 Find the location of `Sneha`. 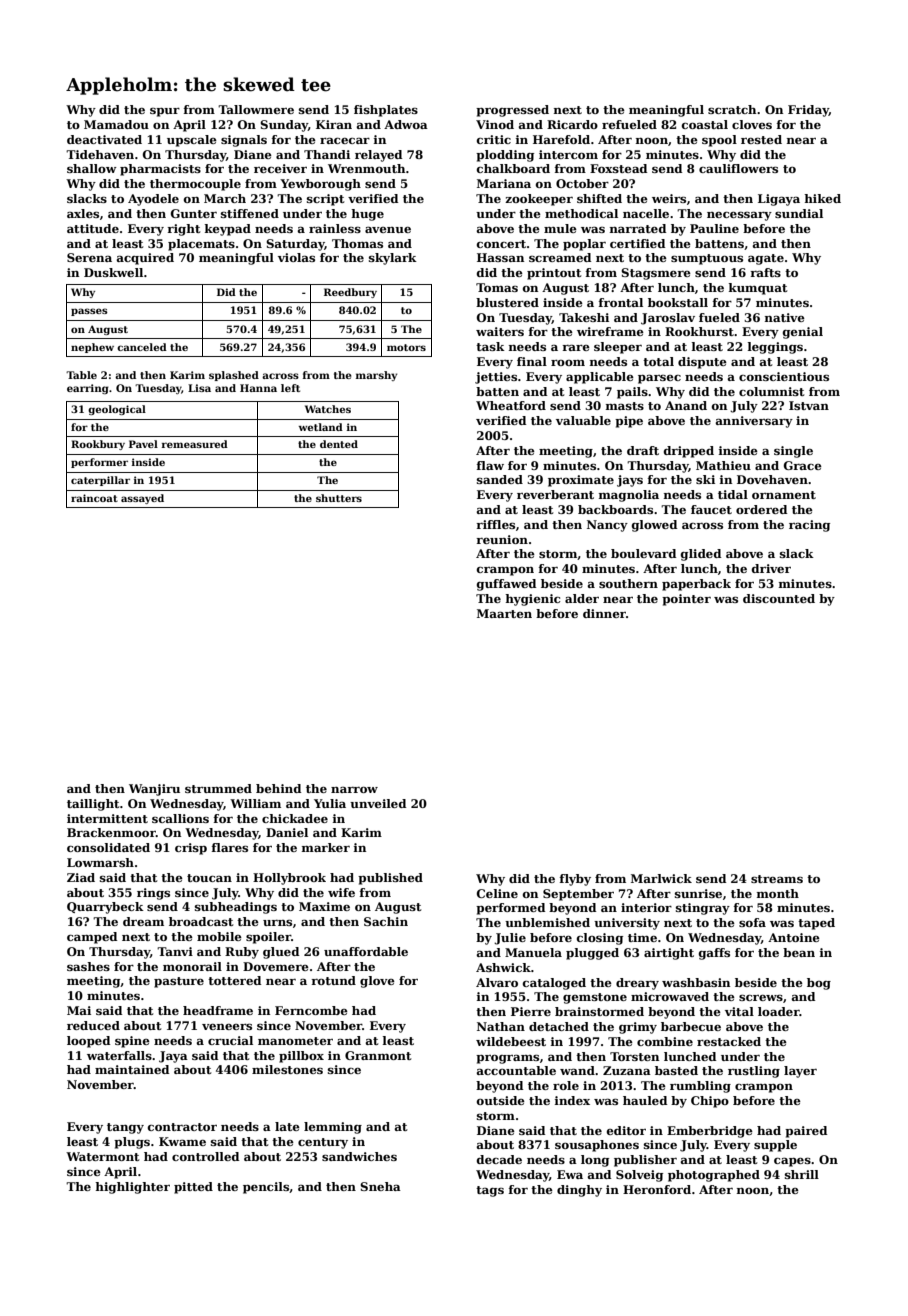

Sneha is located at coordinates (380, 1186).
